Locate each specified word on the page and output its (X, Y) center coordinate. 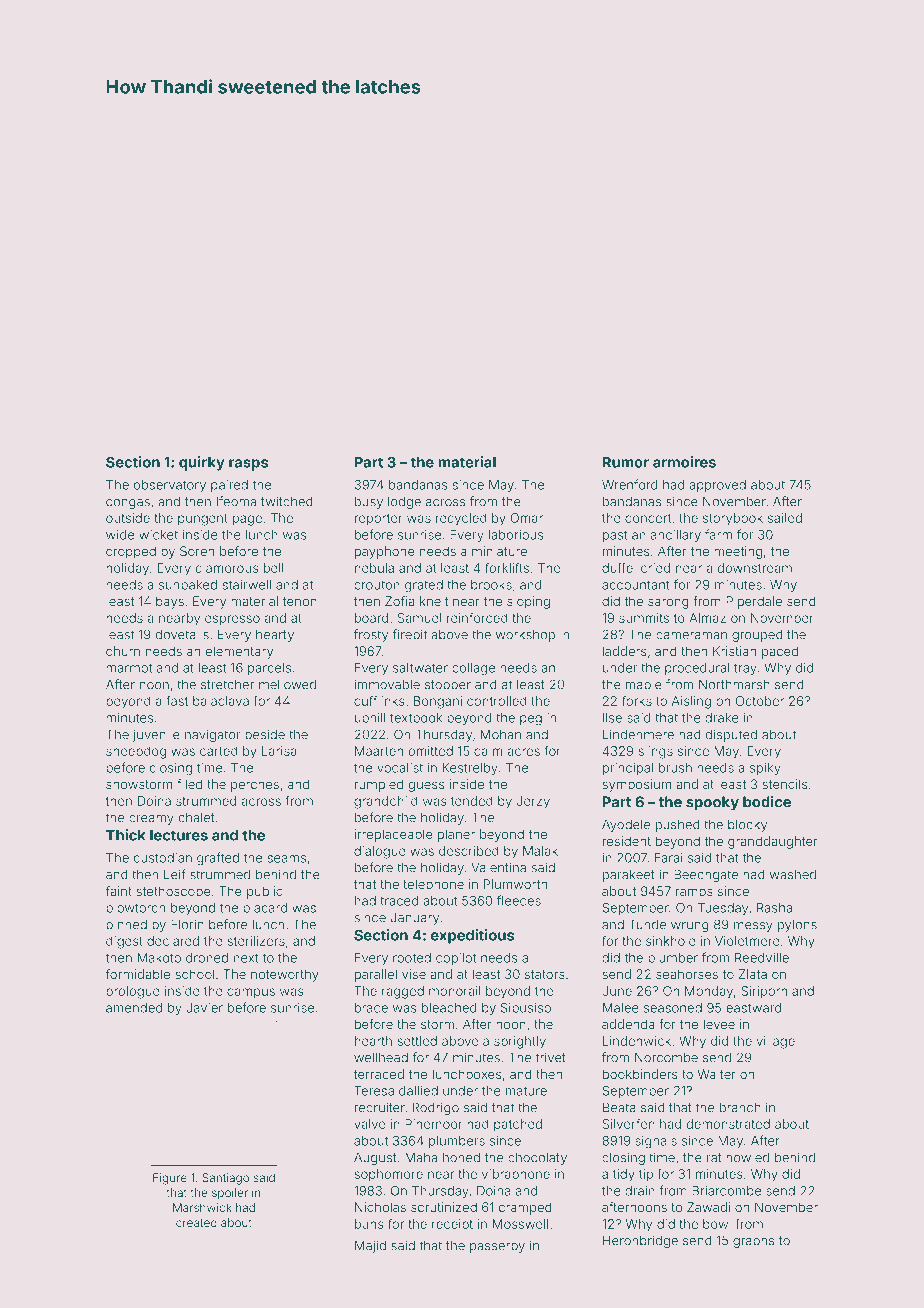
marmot (129, 668)
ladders (625, 651)
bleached (449, 1008)
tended (472, 801)
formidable (138, 974)
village (776, 1042)
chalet (196, 818)
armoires (684, 462)
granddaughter (773, 842)
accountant (636, 585)
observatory (170, 486)
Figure (170, 1179)
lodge (404, 502)
